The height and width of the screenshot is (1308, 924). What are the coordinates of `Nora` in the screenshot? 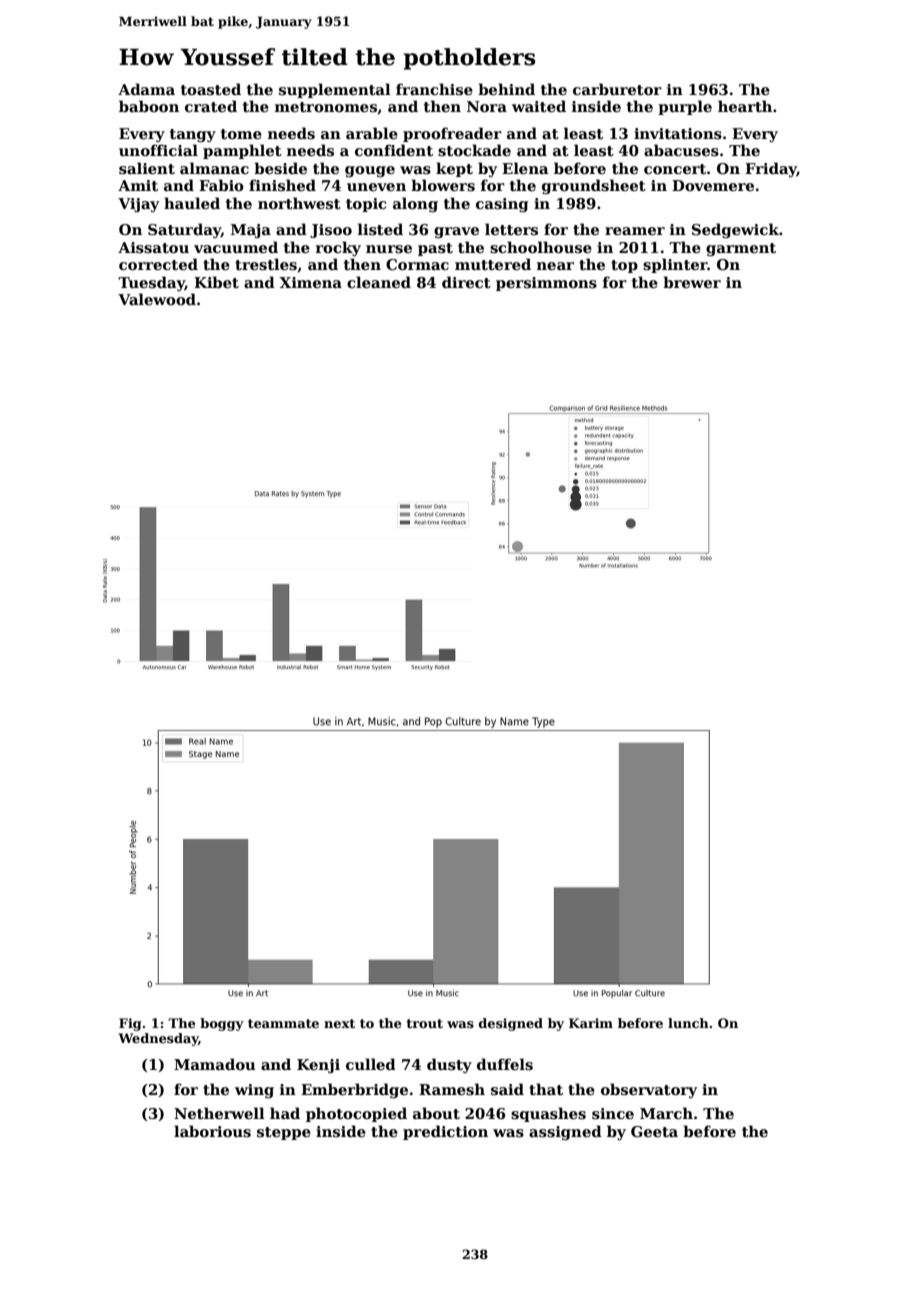 It's located at (487, 106).
